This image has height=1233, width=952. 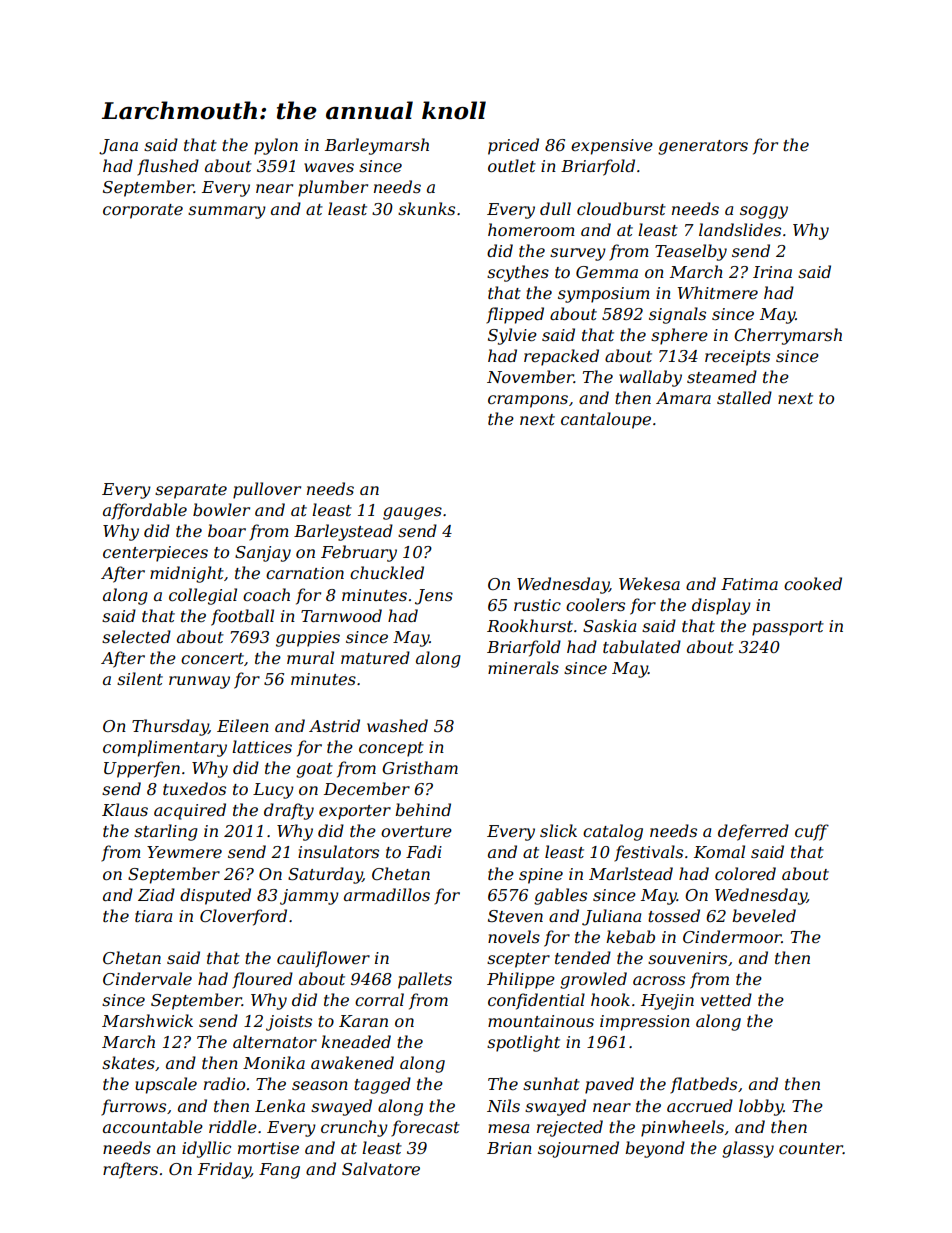 I want to click on Fadi, so click(x=424, y=851).
